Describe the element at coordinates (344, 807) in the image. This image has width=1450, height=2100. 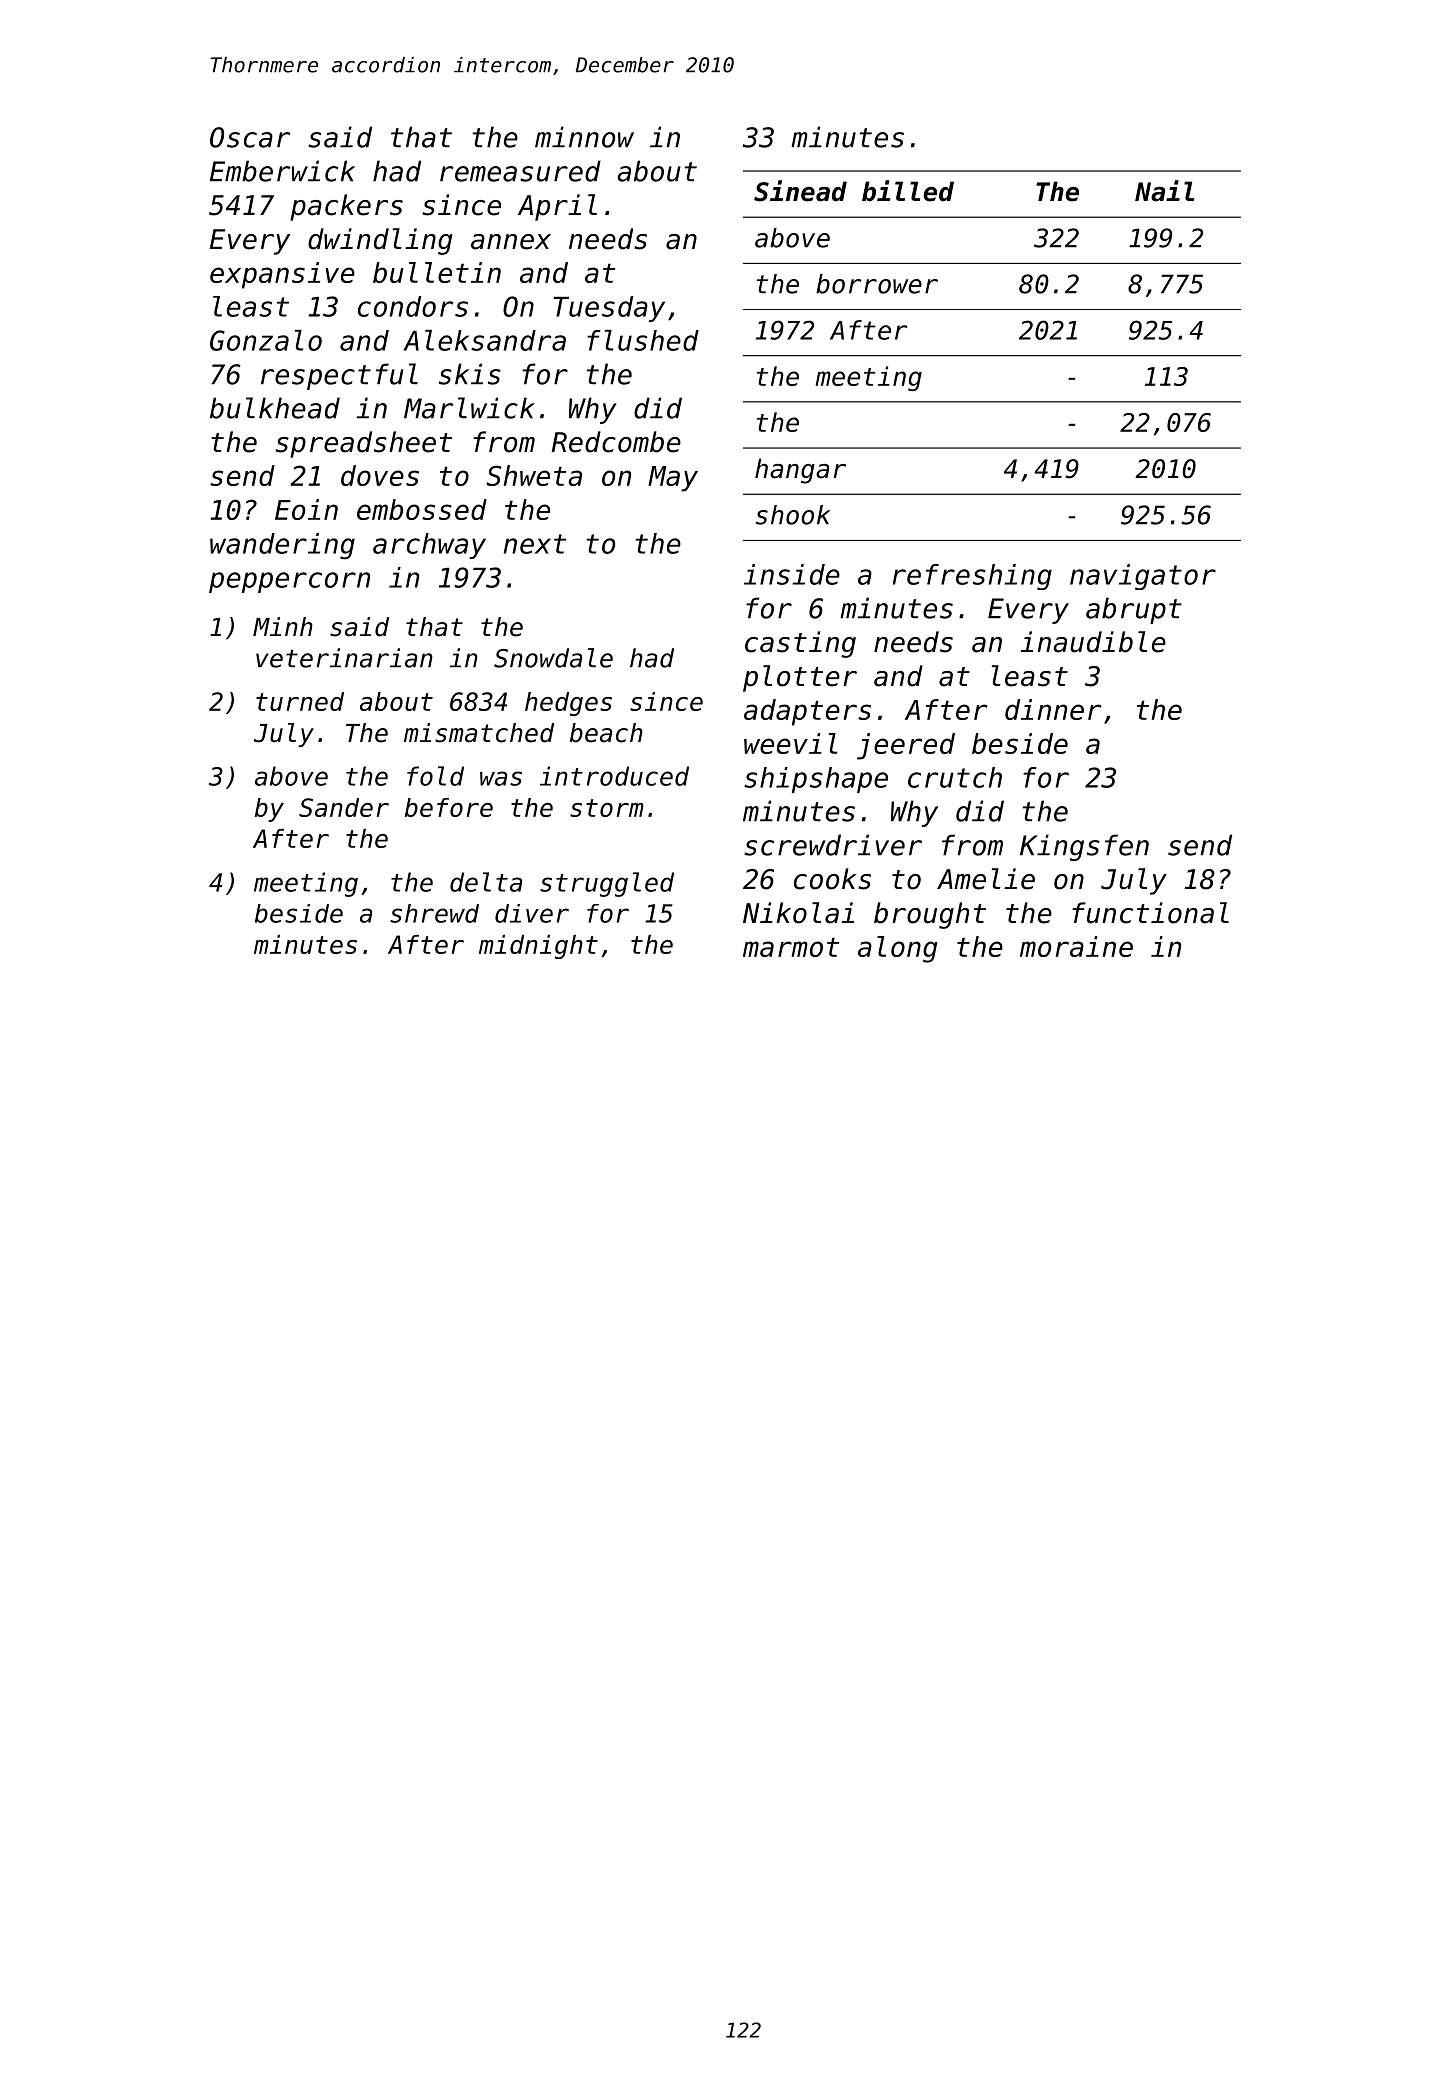
I see `Sander` at that location.
